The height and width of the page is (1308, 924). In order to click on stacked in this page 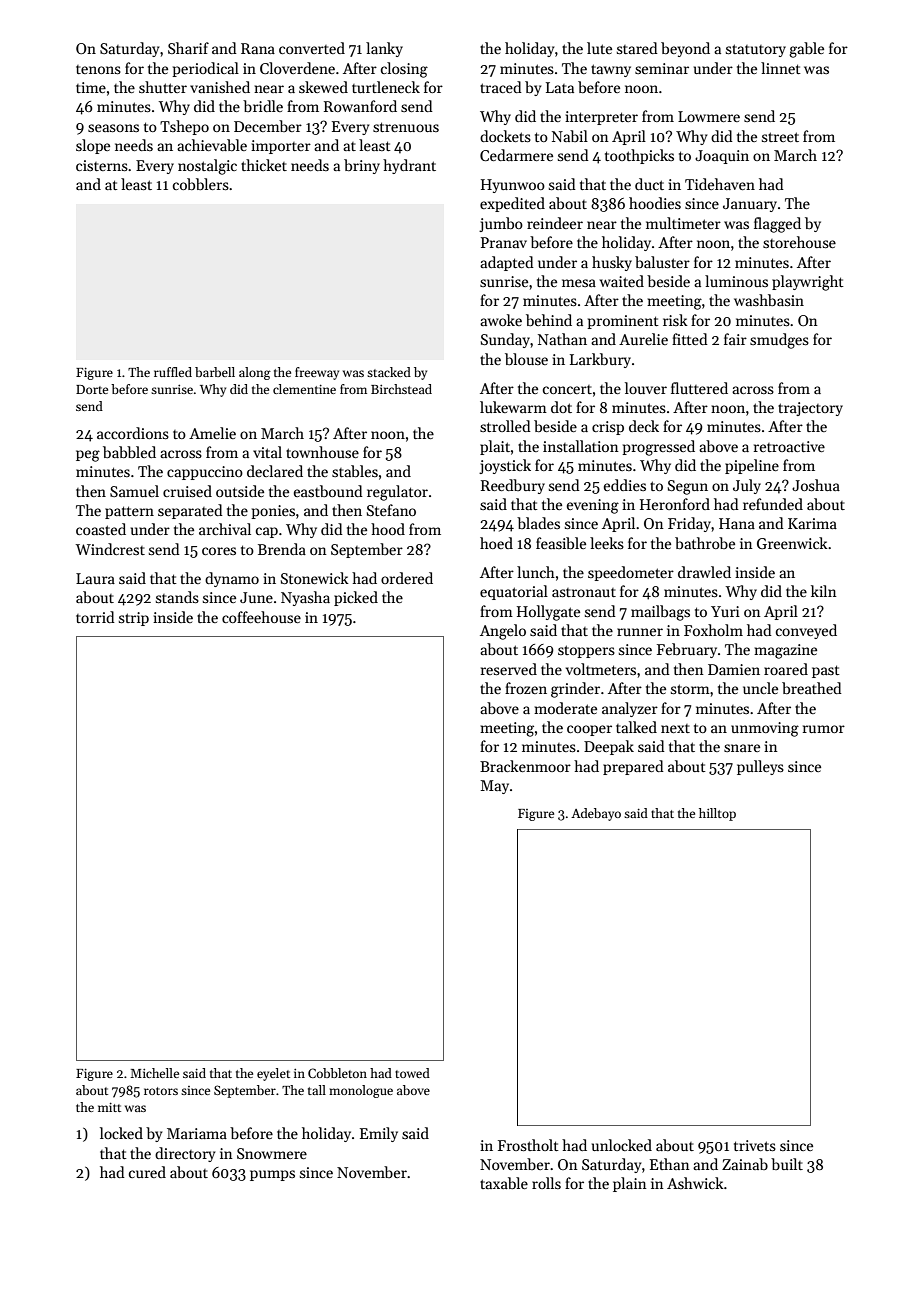, I will do `click(389, 372)`.
